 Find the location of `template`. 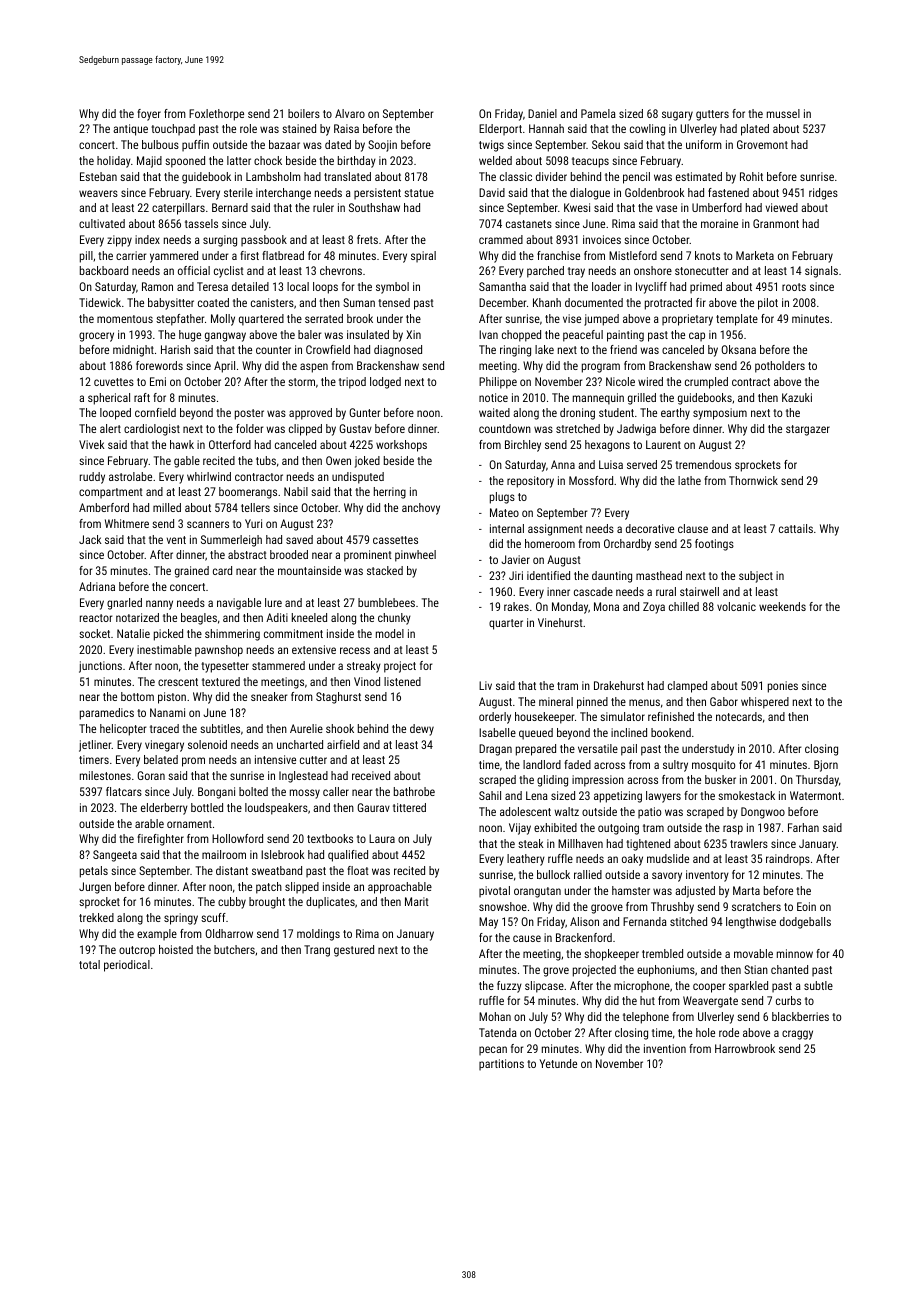

template is located at coordinates (737, 320).
